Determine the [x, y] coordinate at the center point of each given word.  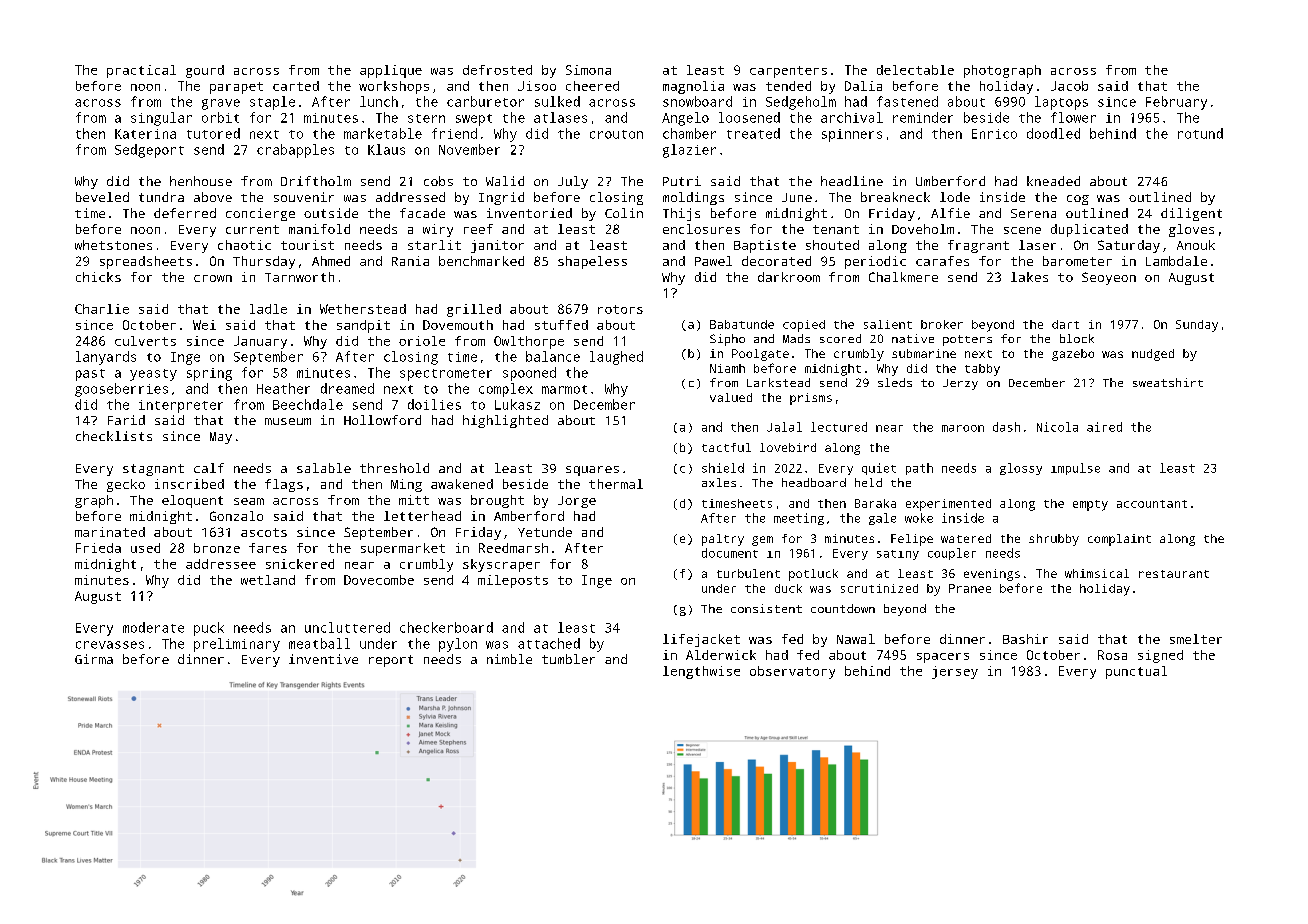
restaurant [1174, 574]
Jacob [1069, 86]
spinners [852, 135]
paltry [723, 540]
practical [141, 71]
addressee [221, 564]
